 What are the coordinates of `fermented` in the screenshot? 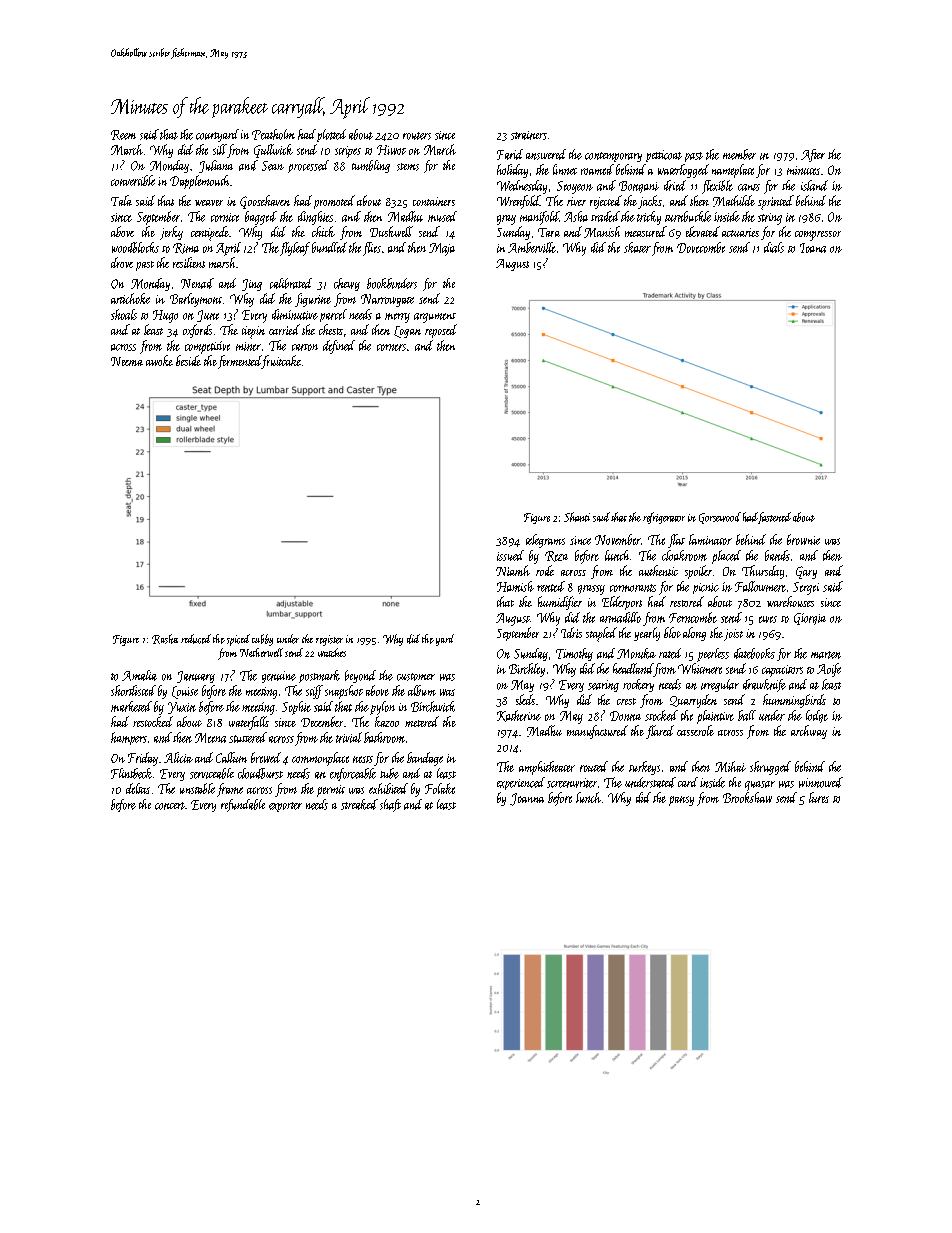 It's located at (240, 362).
